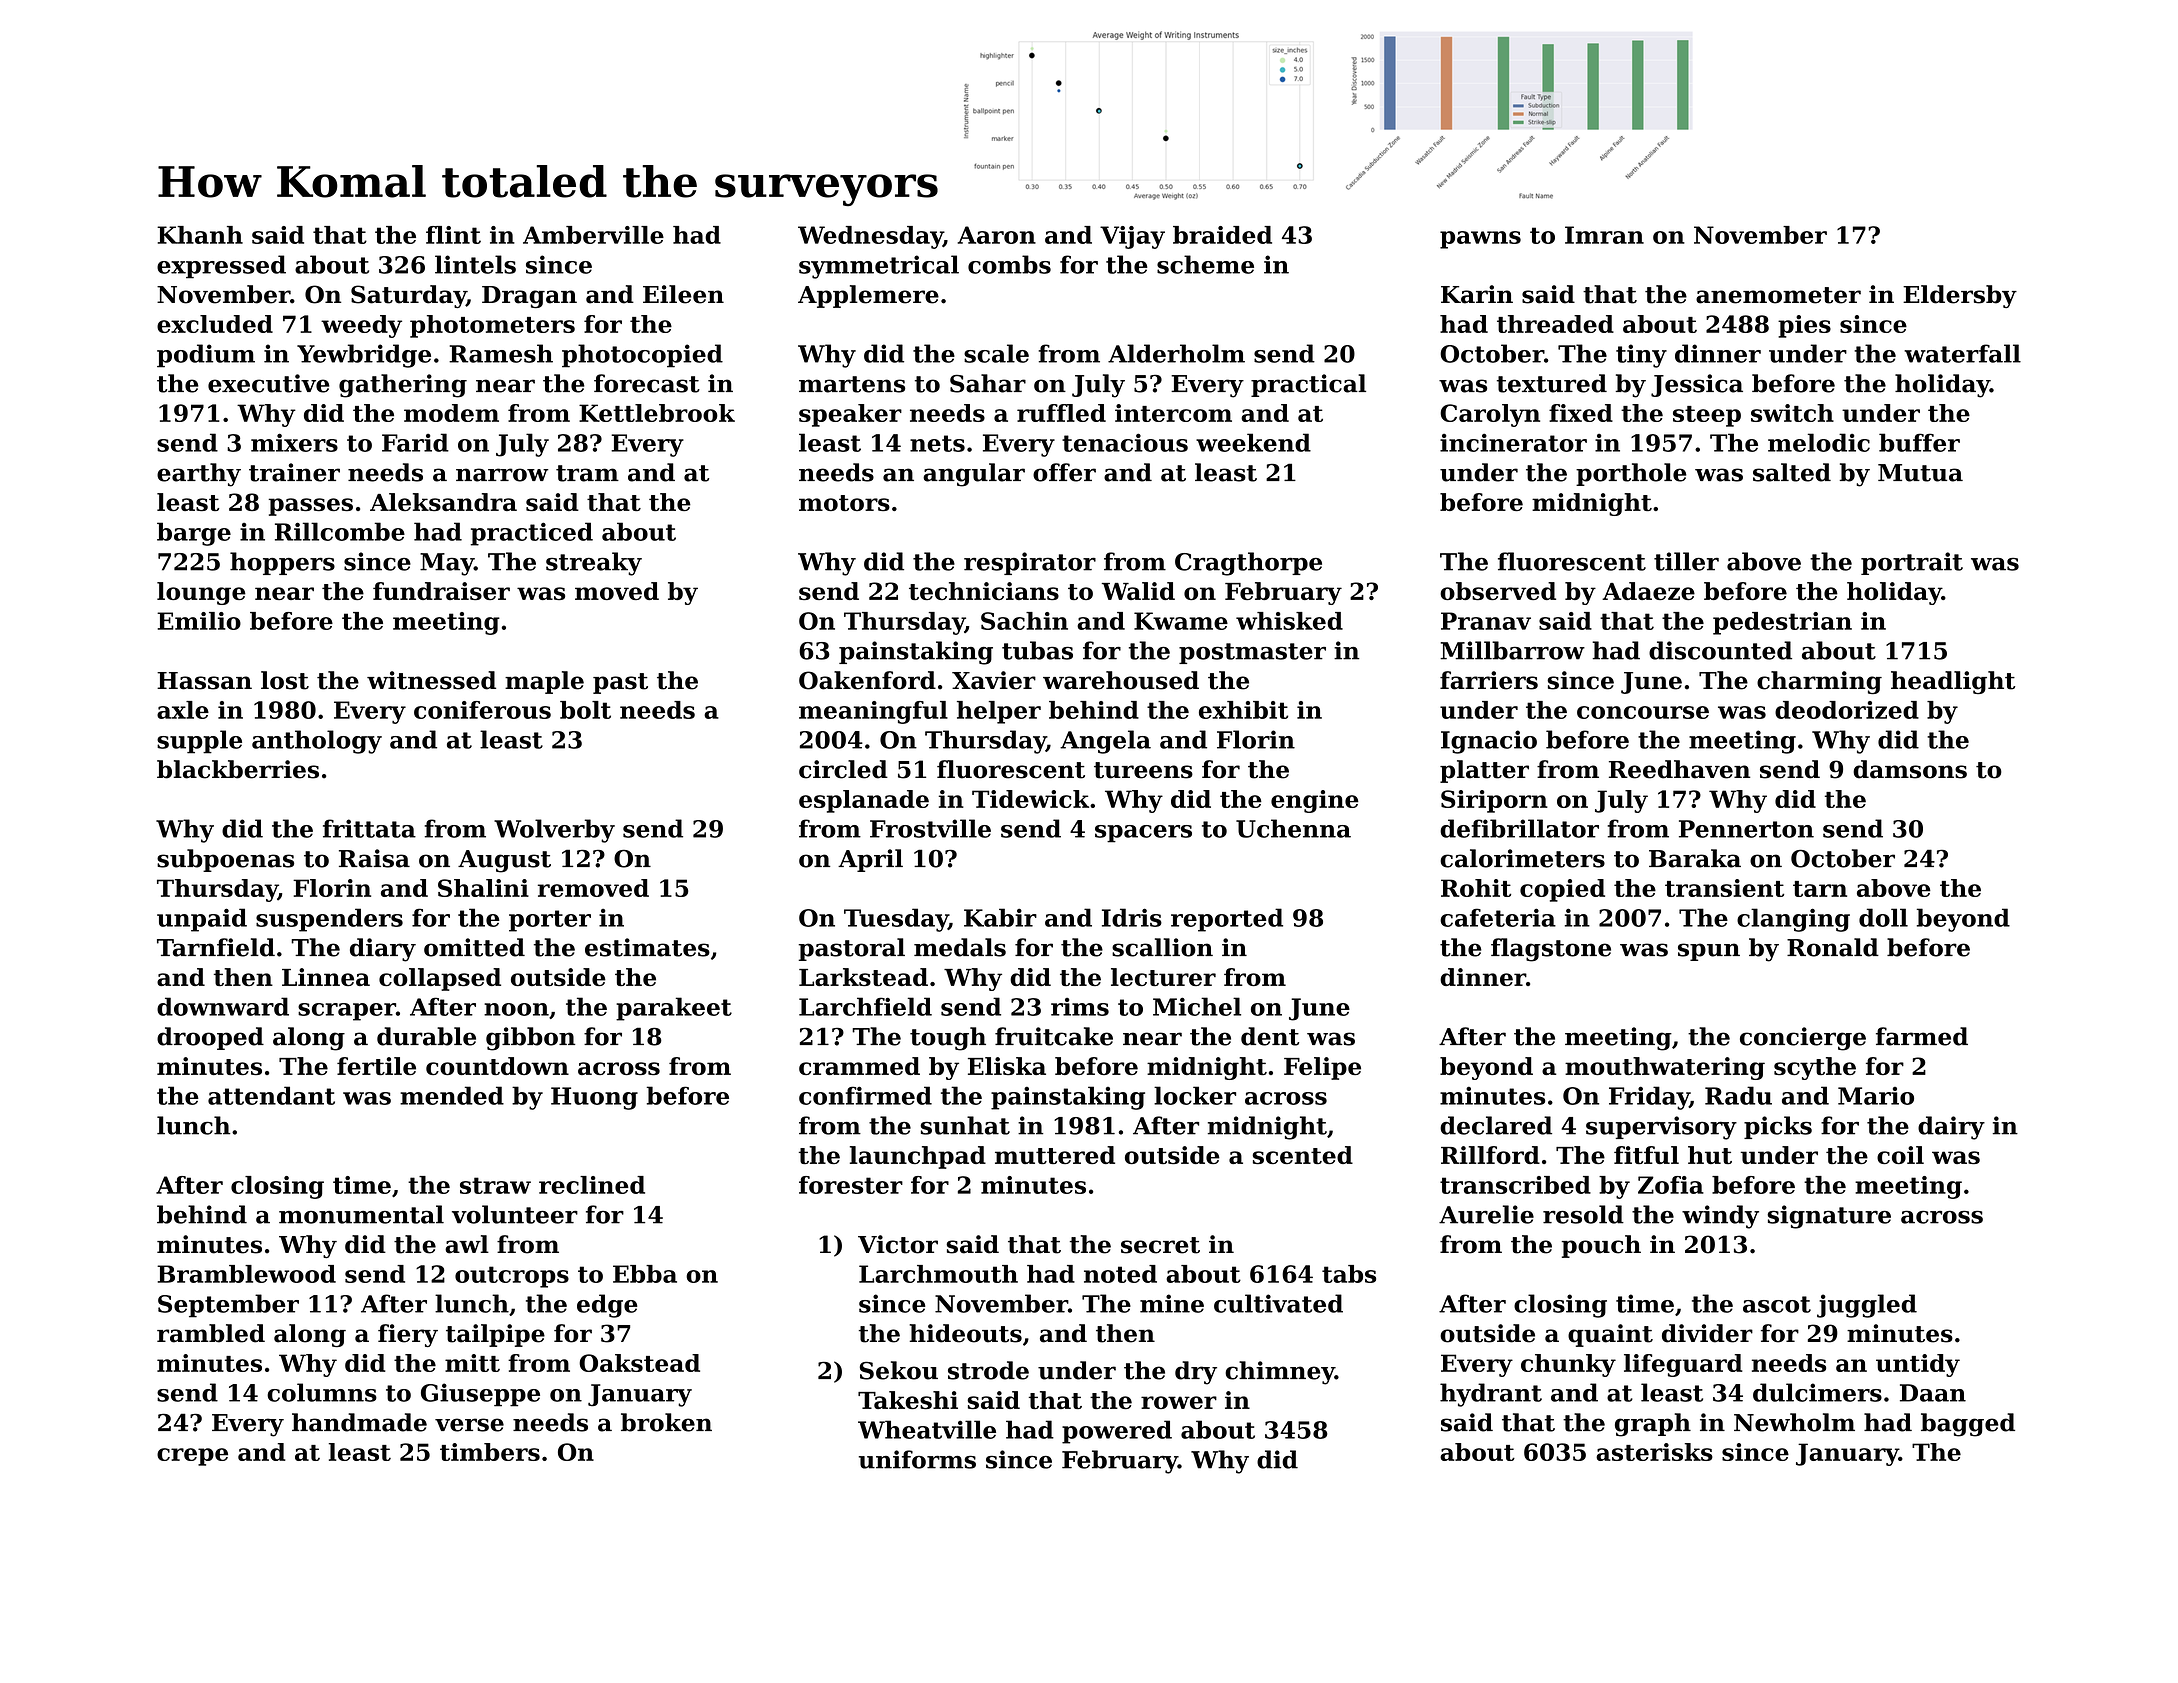 This page has height=1683, width=2178. What do you see at coordinates (917, 1459) in the page?
I see `uniforms` at bounding box center [917, 1459].
